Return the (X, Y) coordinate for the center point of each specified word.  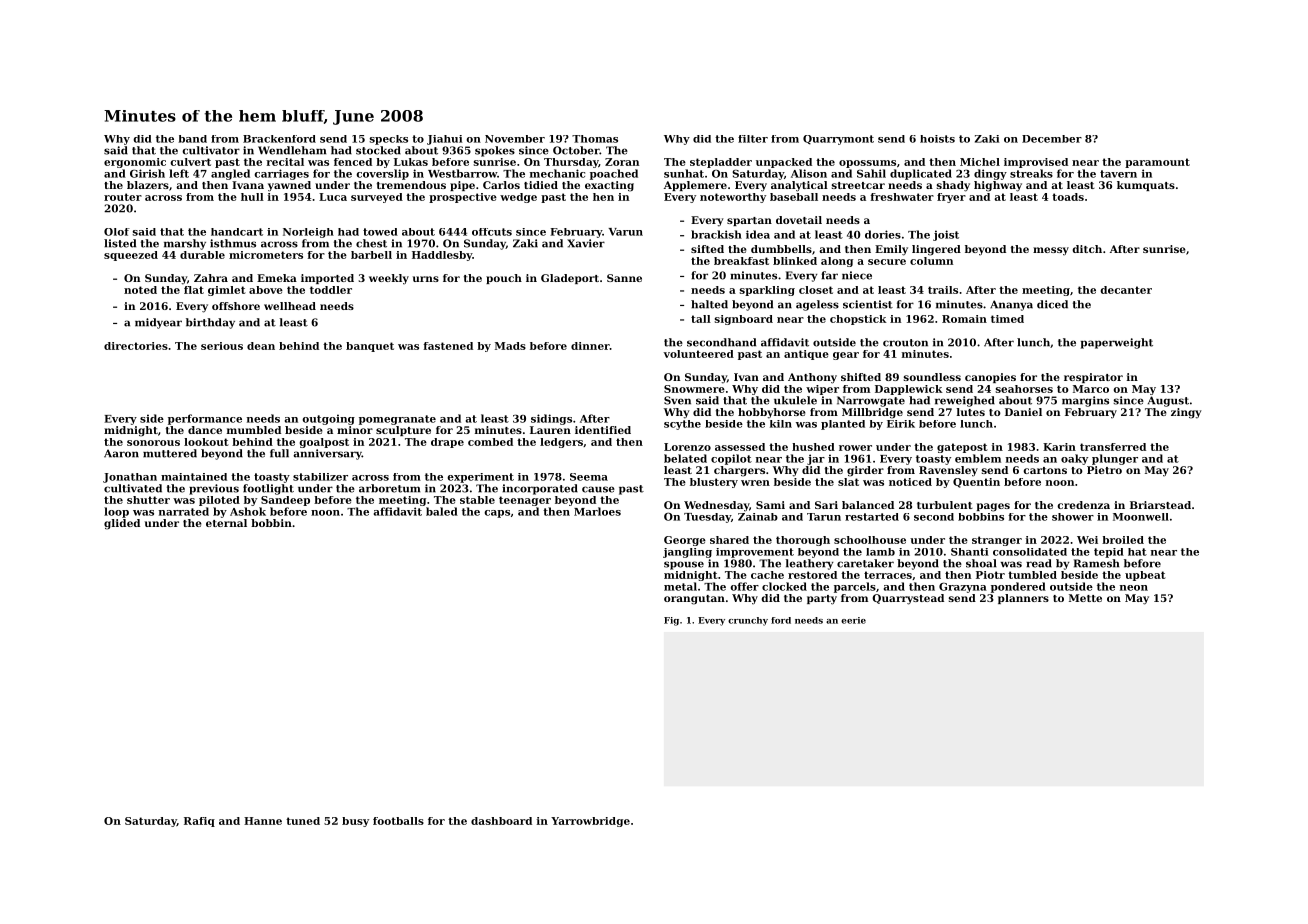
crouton (905, 343)
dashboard (501, 821)
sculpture (403, 431)
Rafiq (199, 822)
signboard (744, 320)
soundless (932, 377)
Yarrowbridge (590, 822)
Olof (117, 232)
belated (685, 458)
